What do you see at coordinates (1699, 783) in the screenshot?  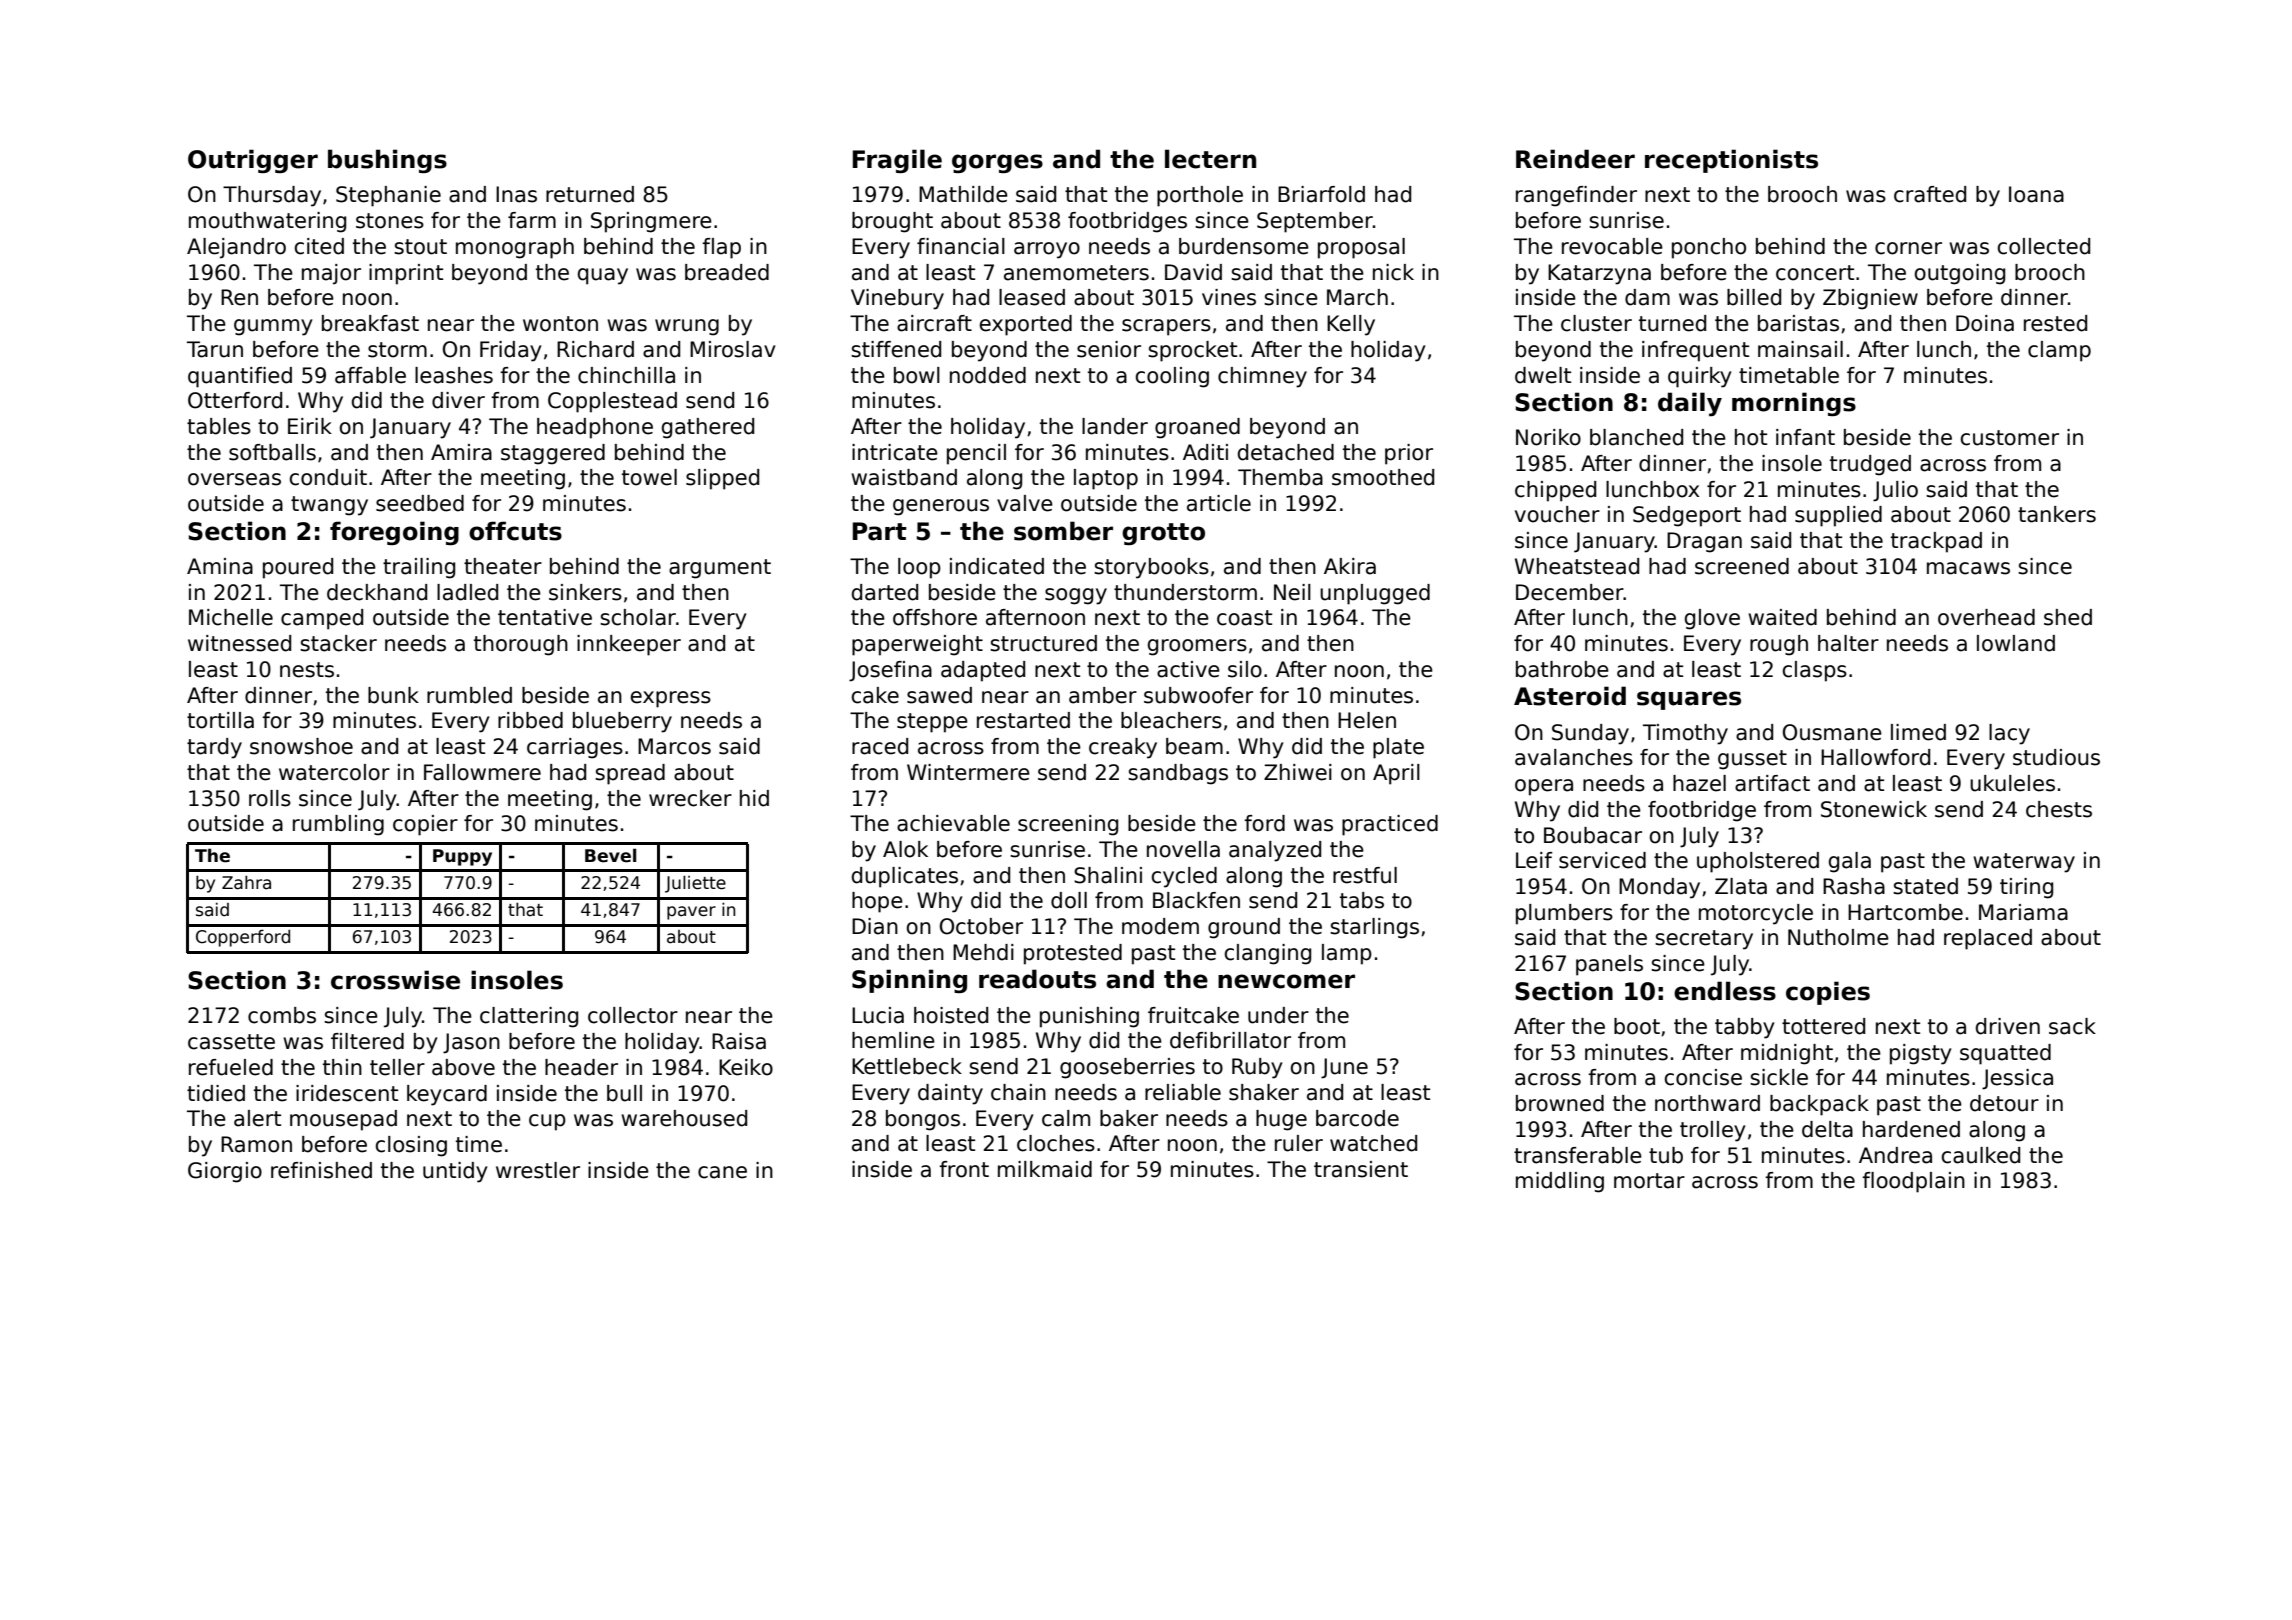 I see `hazel` at bounding box center [1699, 783].
